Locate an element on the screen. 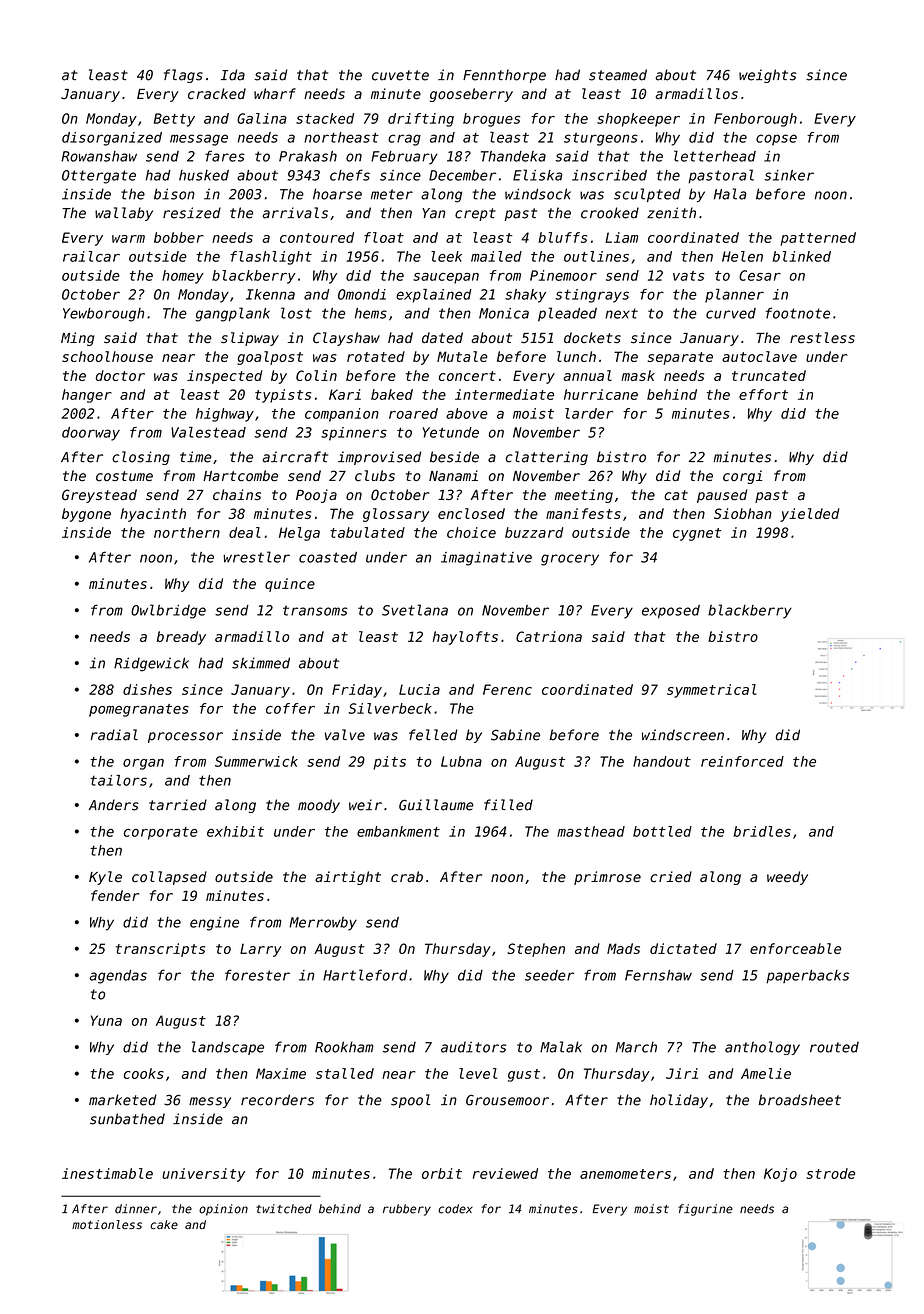 This screenshot has height=1314, width=924. Fenborough is located at coordinates (755, 120).
